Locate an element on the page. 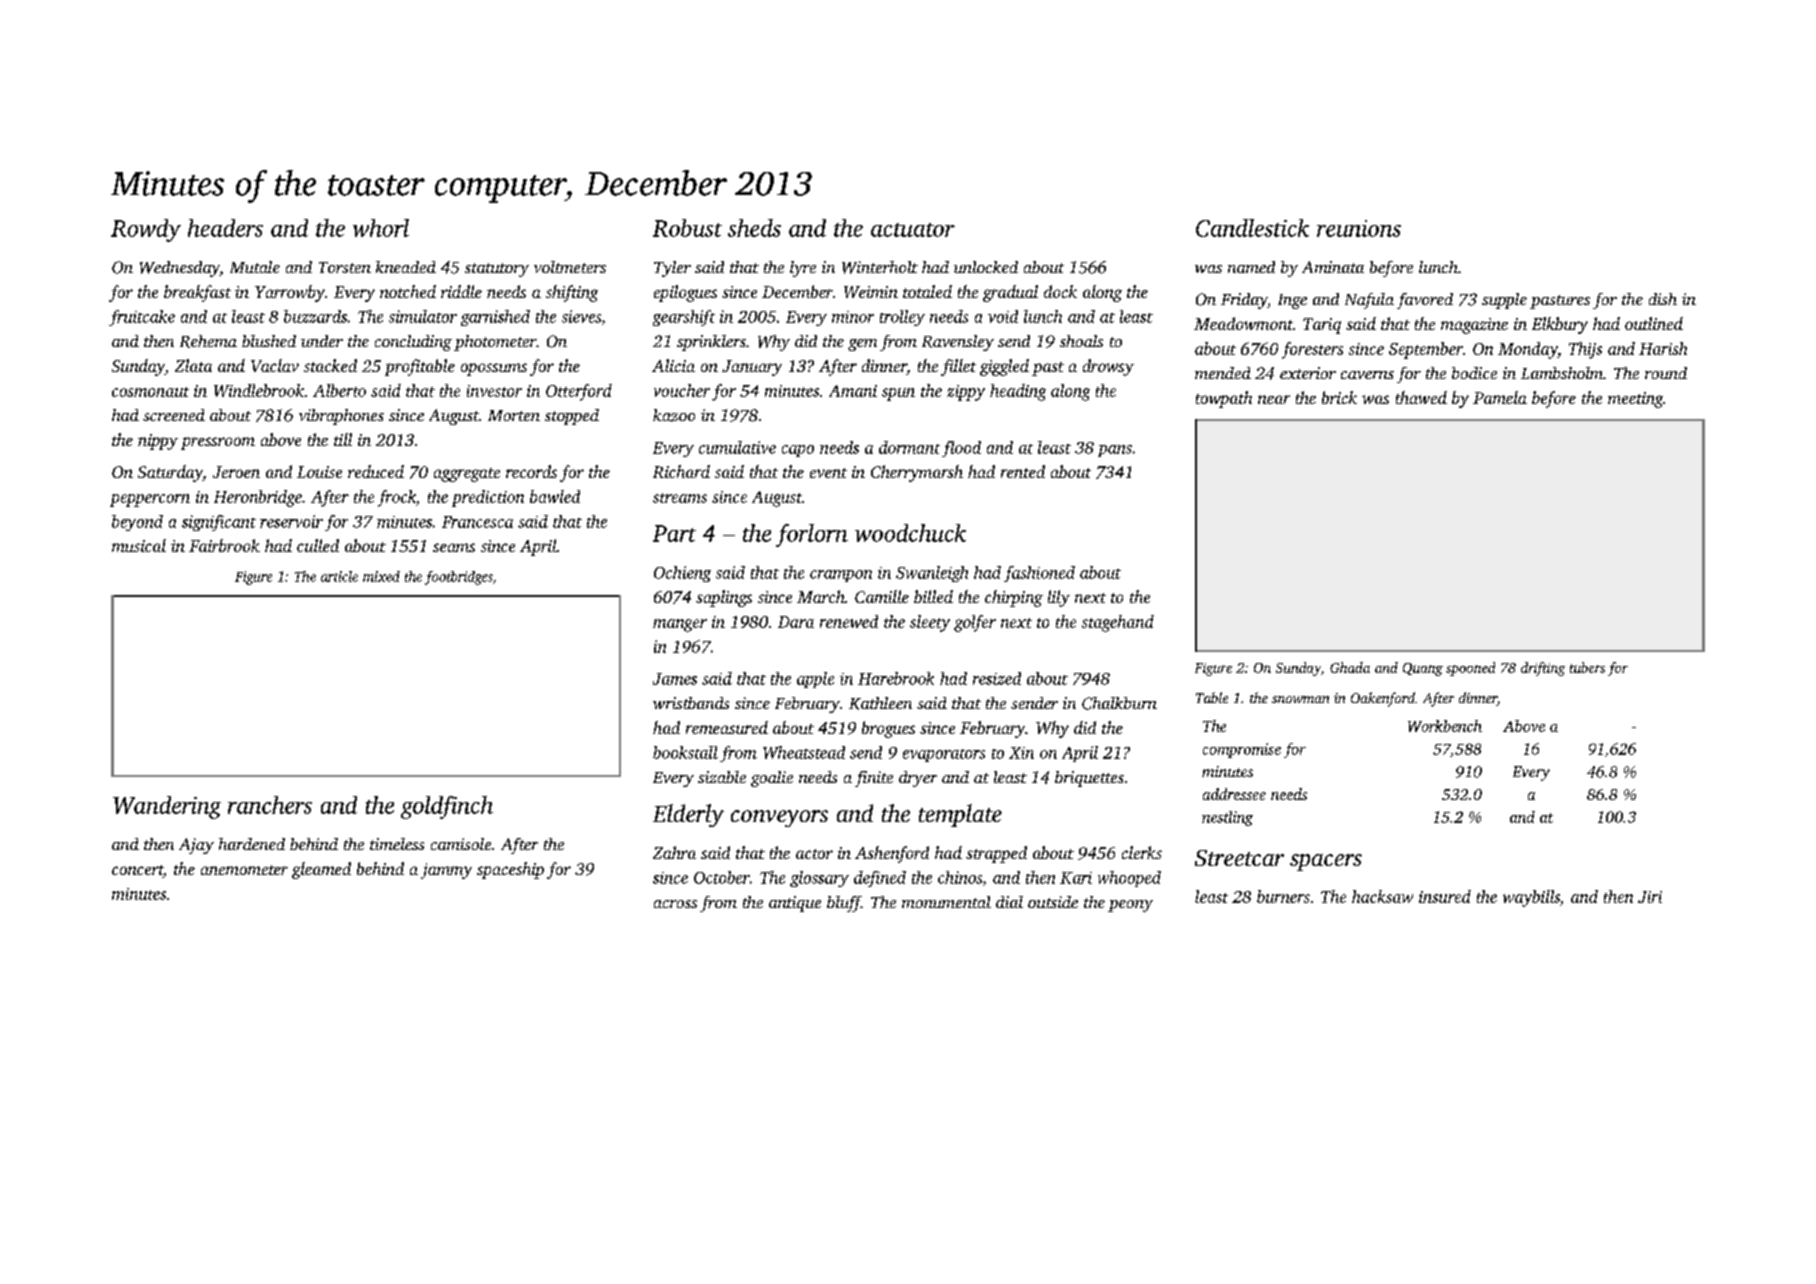 This image has width=1816, height=1284. Candlestick is located at coordinates (1252, 228).
